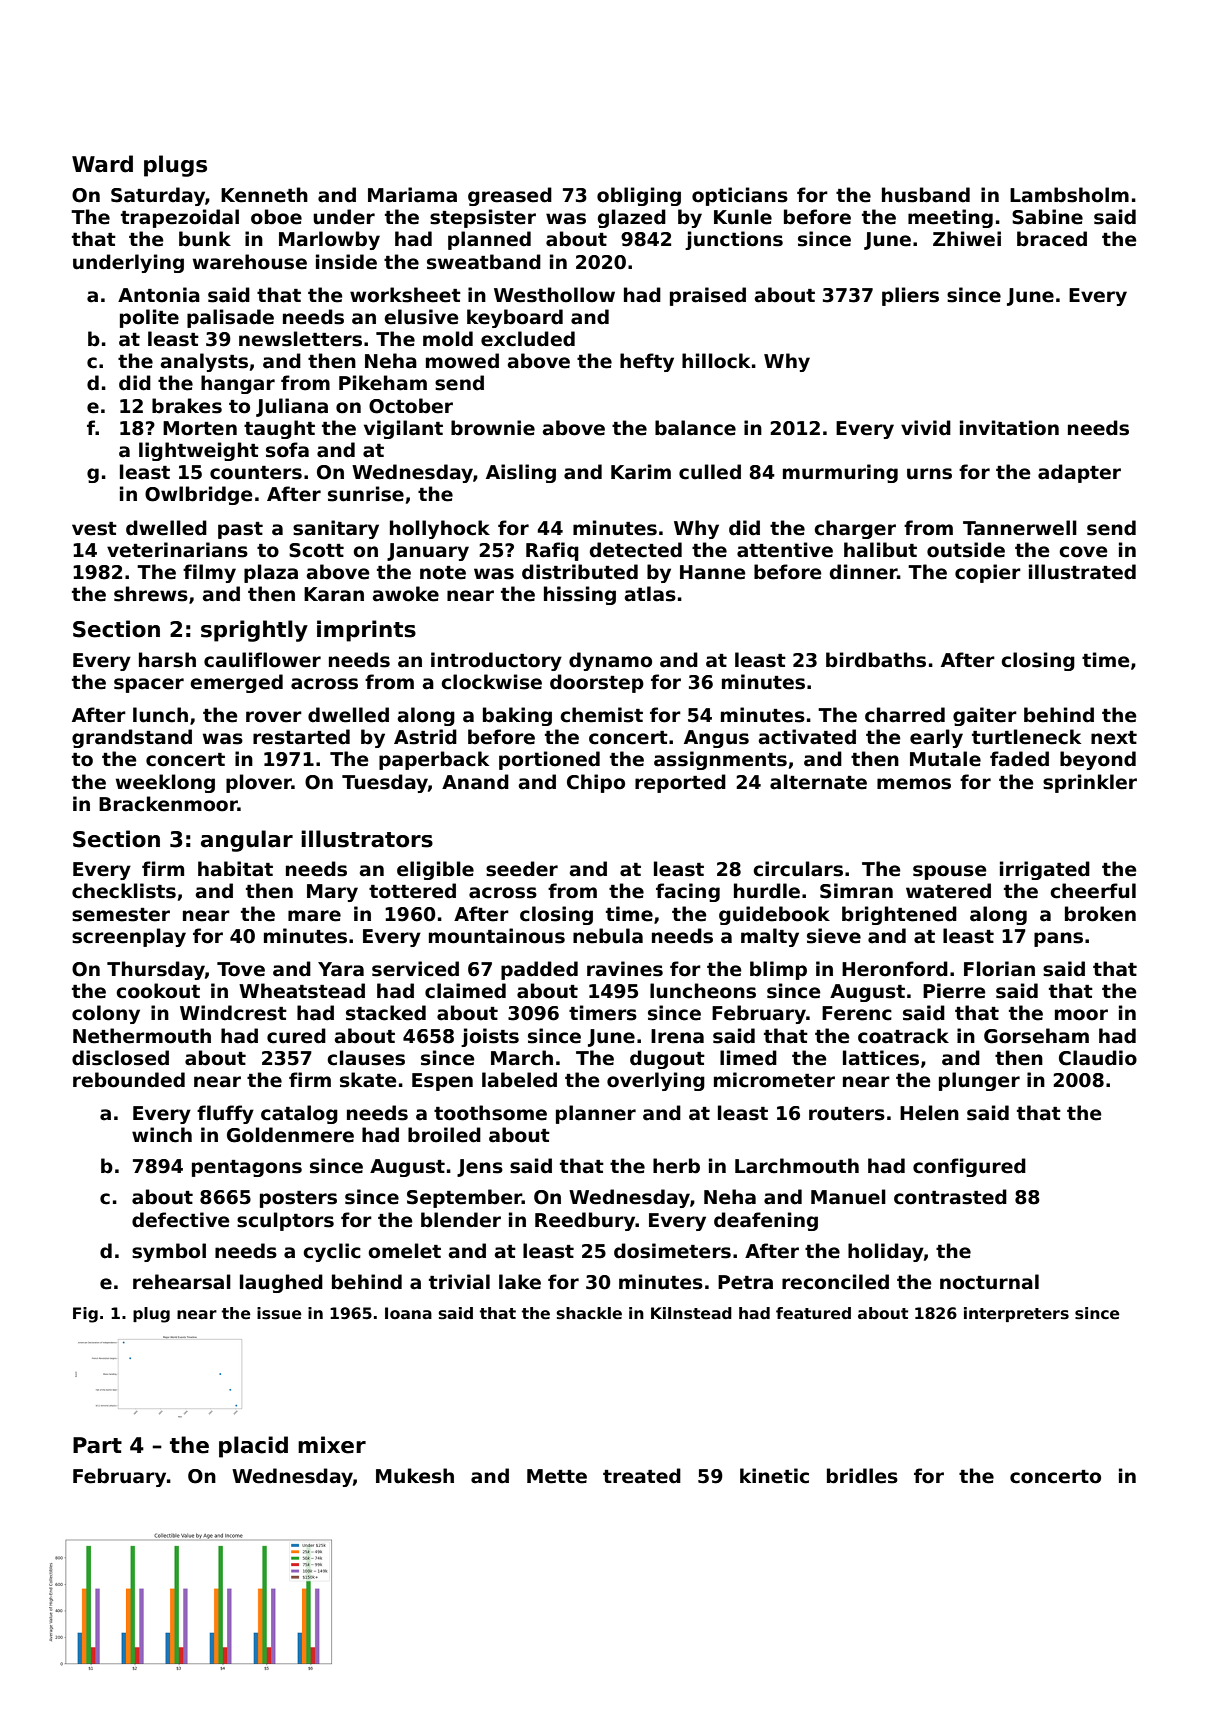 The height and width of the screenshot is (1710, 1209). I want to click on outside, so click(966, 550).
